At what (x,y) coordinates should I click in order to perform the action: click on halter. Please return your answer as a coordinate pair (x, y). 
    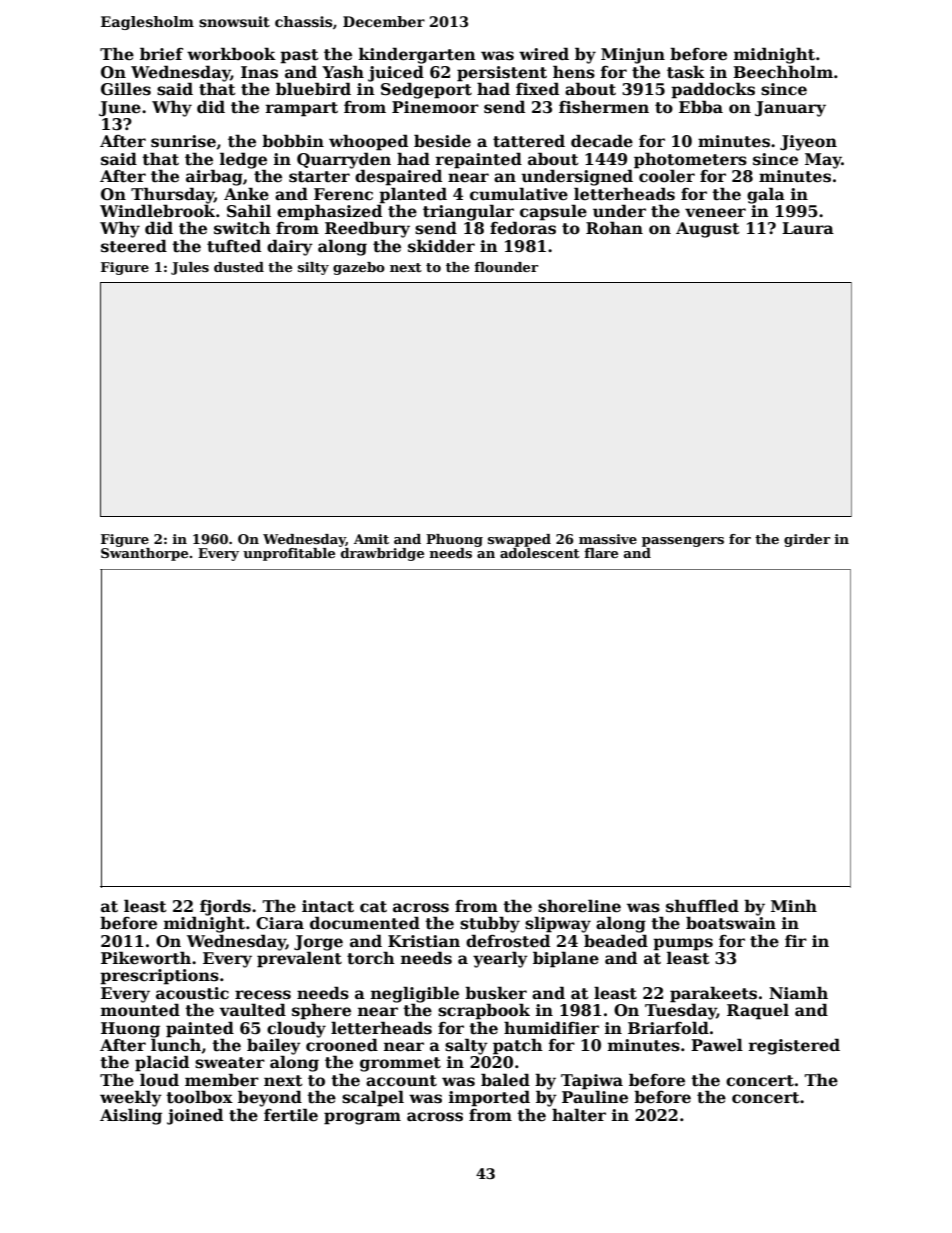
    Looking at the image, I should click on (579, 1115).
